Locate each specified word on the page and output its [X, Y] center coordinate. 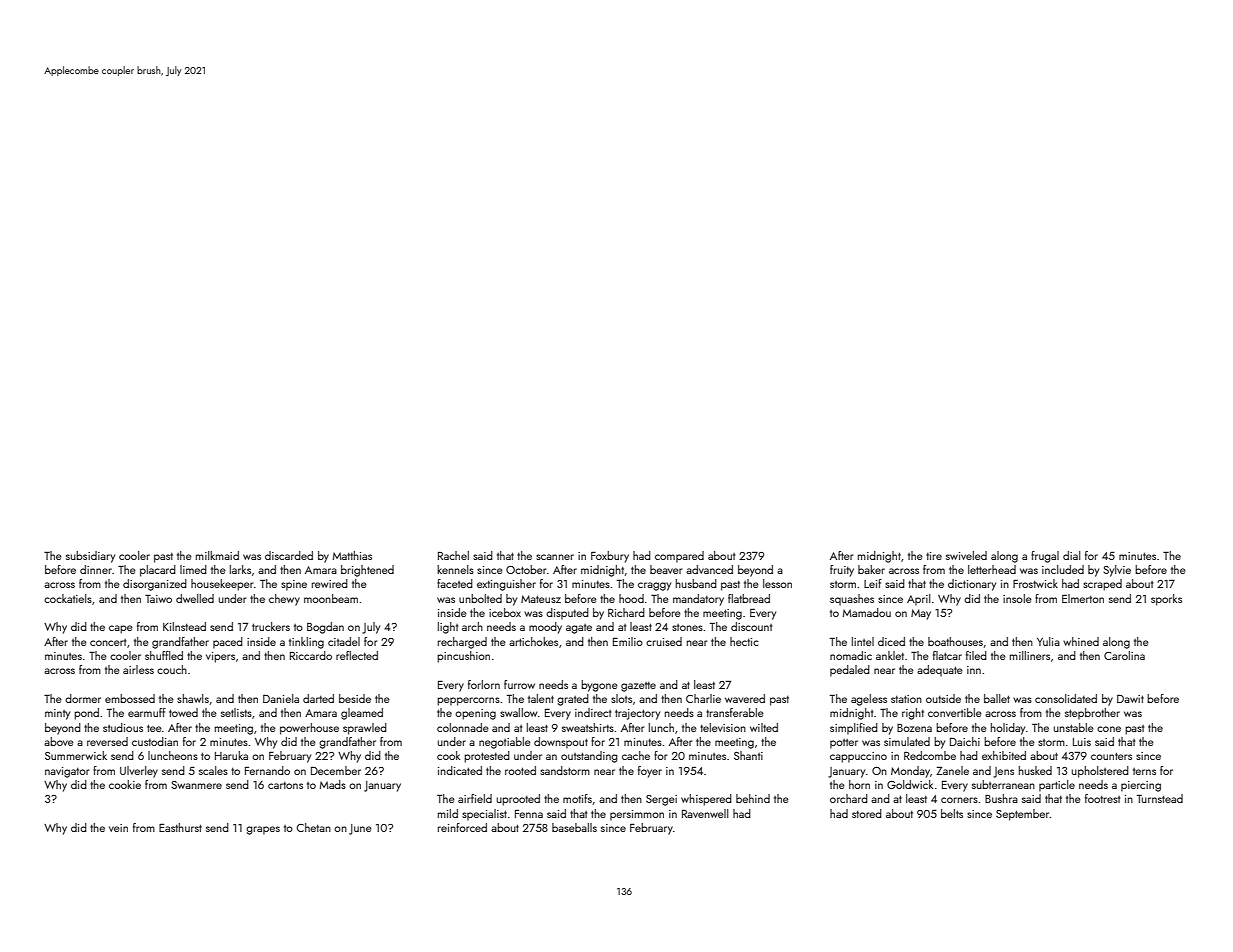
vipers [220, 657]
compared [679, 557]
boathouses [955, 641]
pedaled [850, 671]
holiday [1008, 729]
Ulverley [139, 772]
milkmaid [217, 555]
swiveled [966, 555]
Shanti [748, 755]
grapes [263, 830]
